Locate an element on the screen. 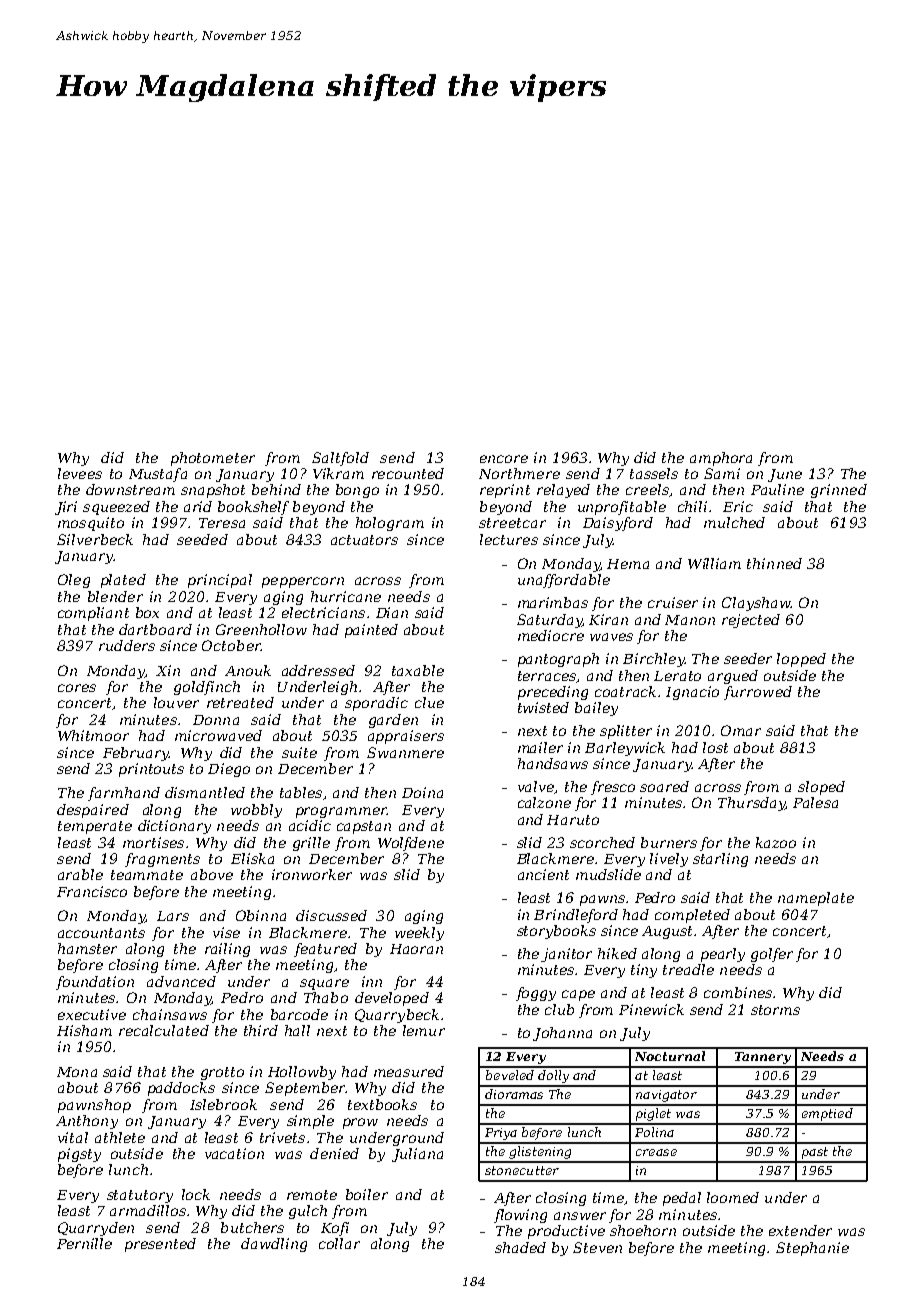 The image size is (924, 1308). twisted is located at coordinates (543, 707).
